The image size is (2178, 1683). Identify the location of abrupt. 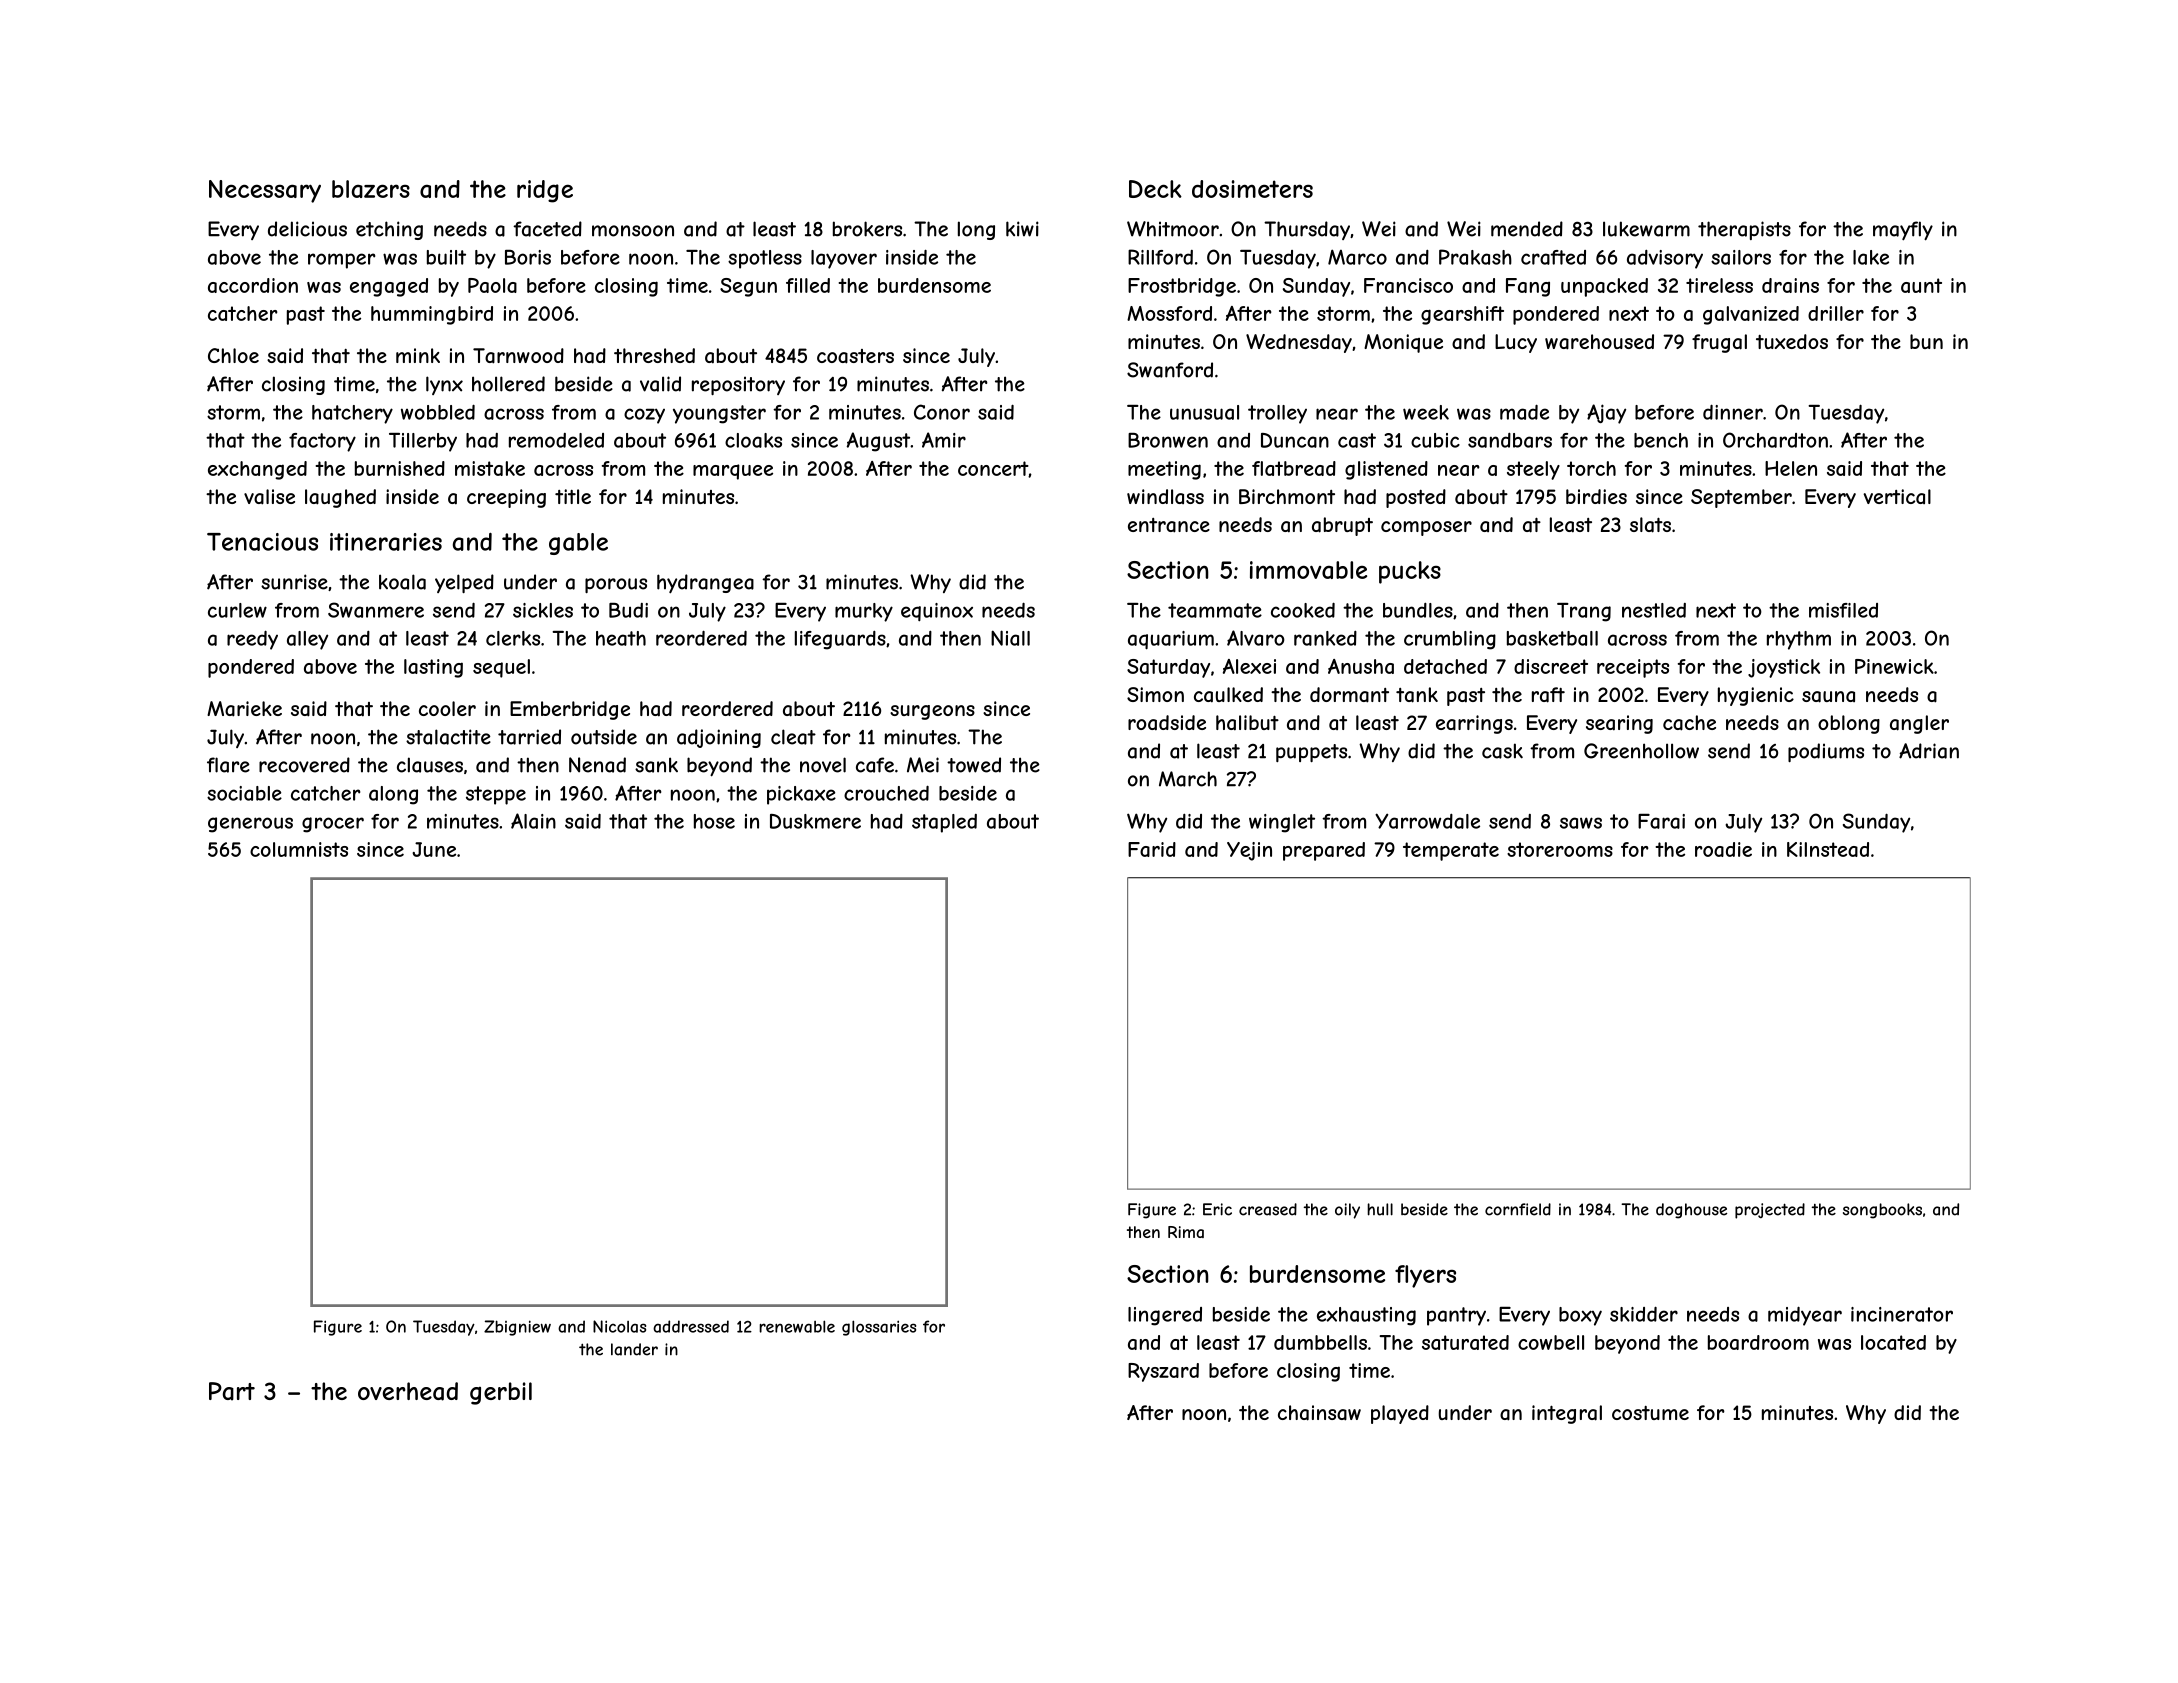
(1342, 526).
